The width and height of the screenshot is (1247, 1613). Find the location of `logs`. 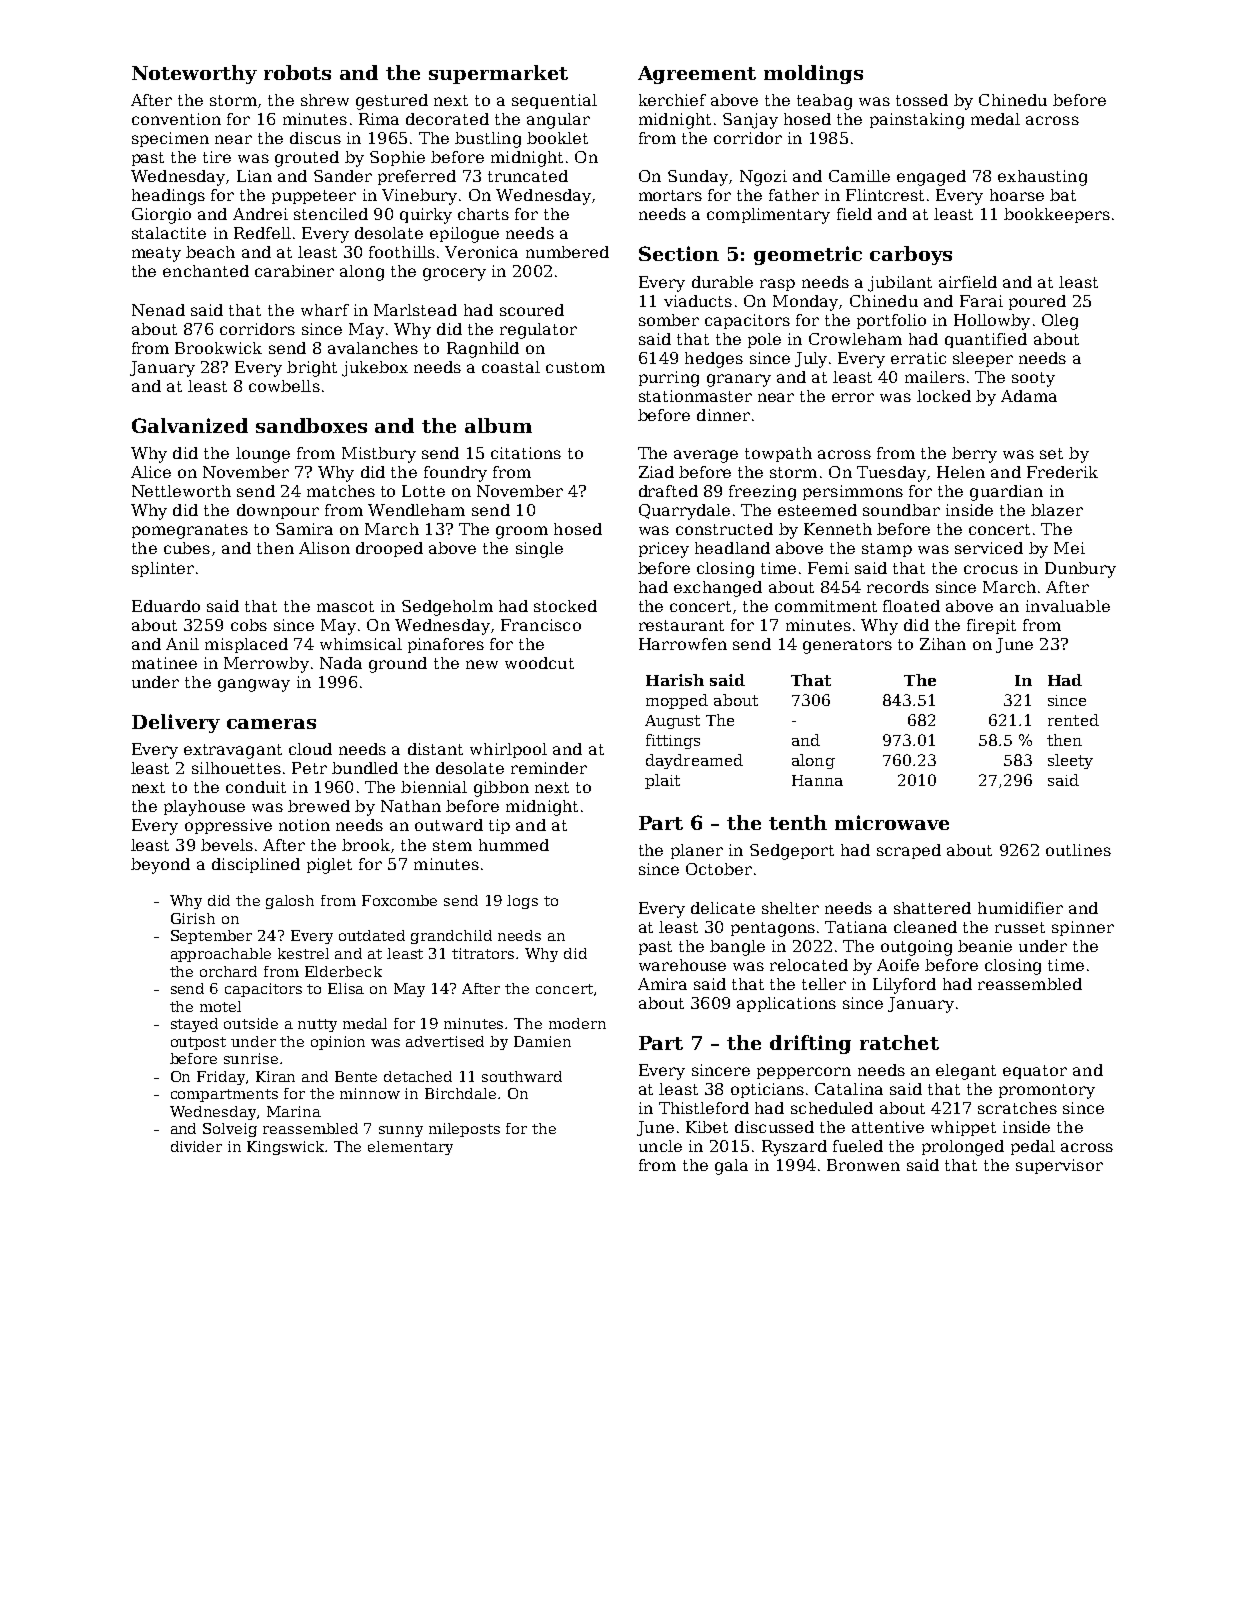

logs is located at coordinates (522, 902).
